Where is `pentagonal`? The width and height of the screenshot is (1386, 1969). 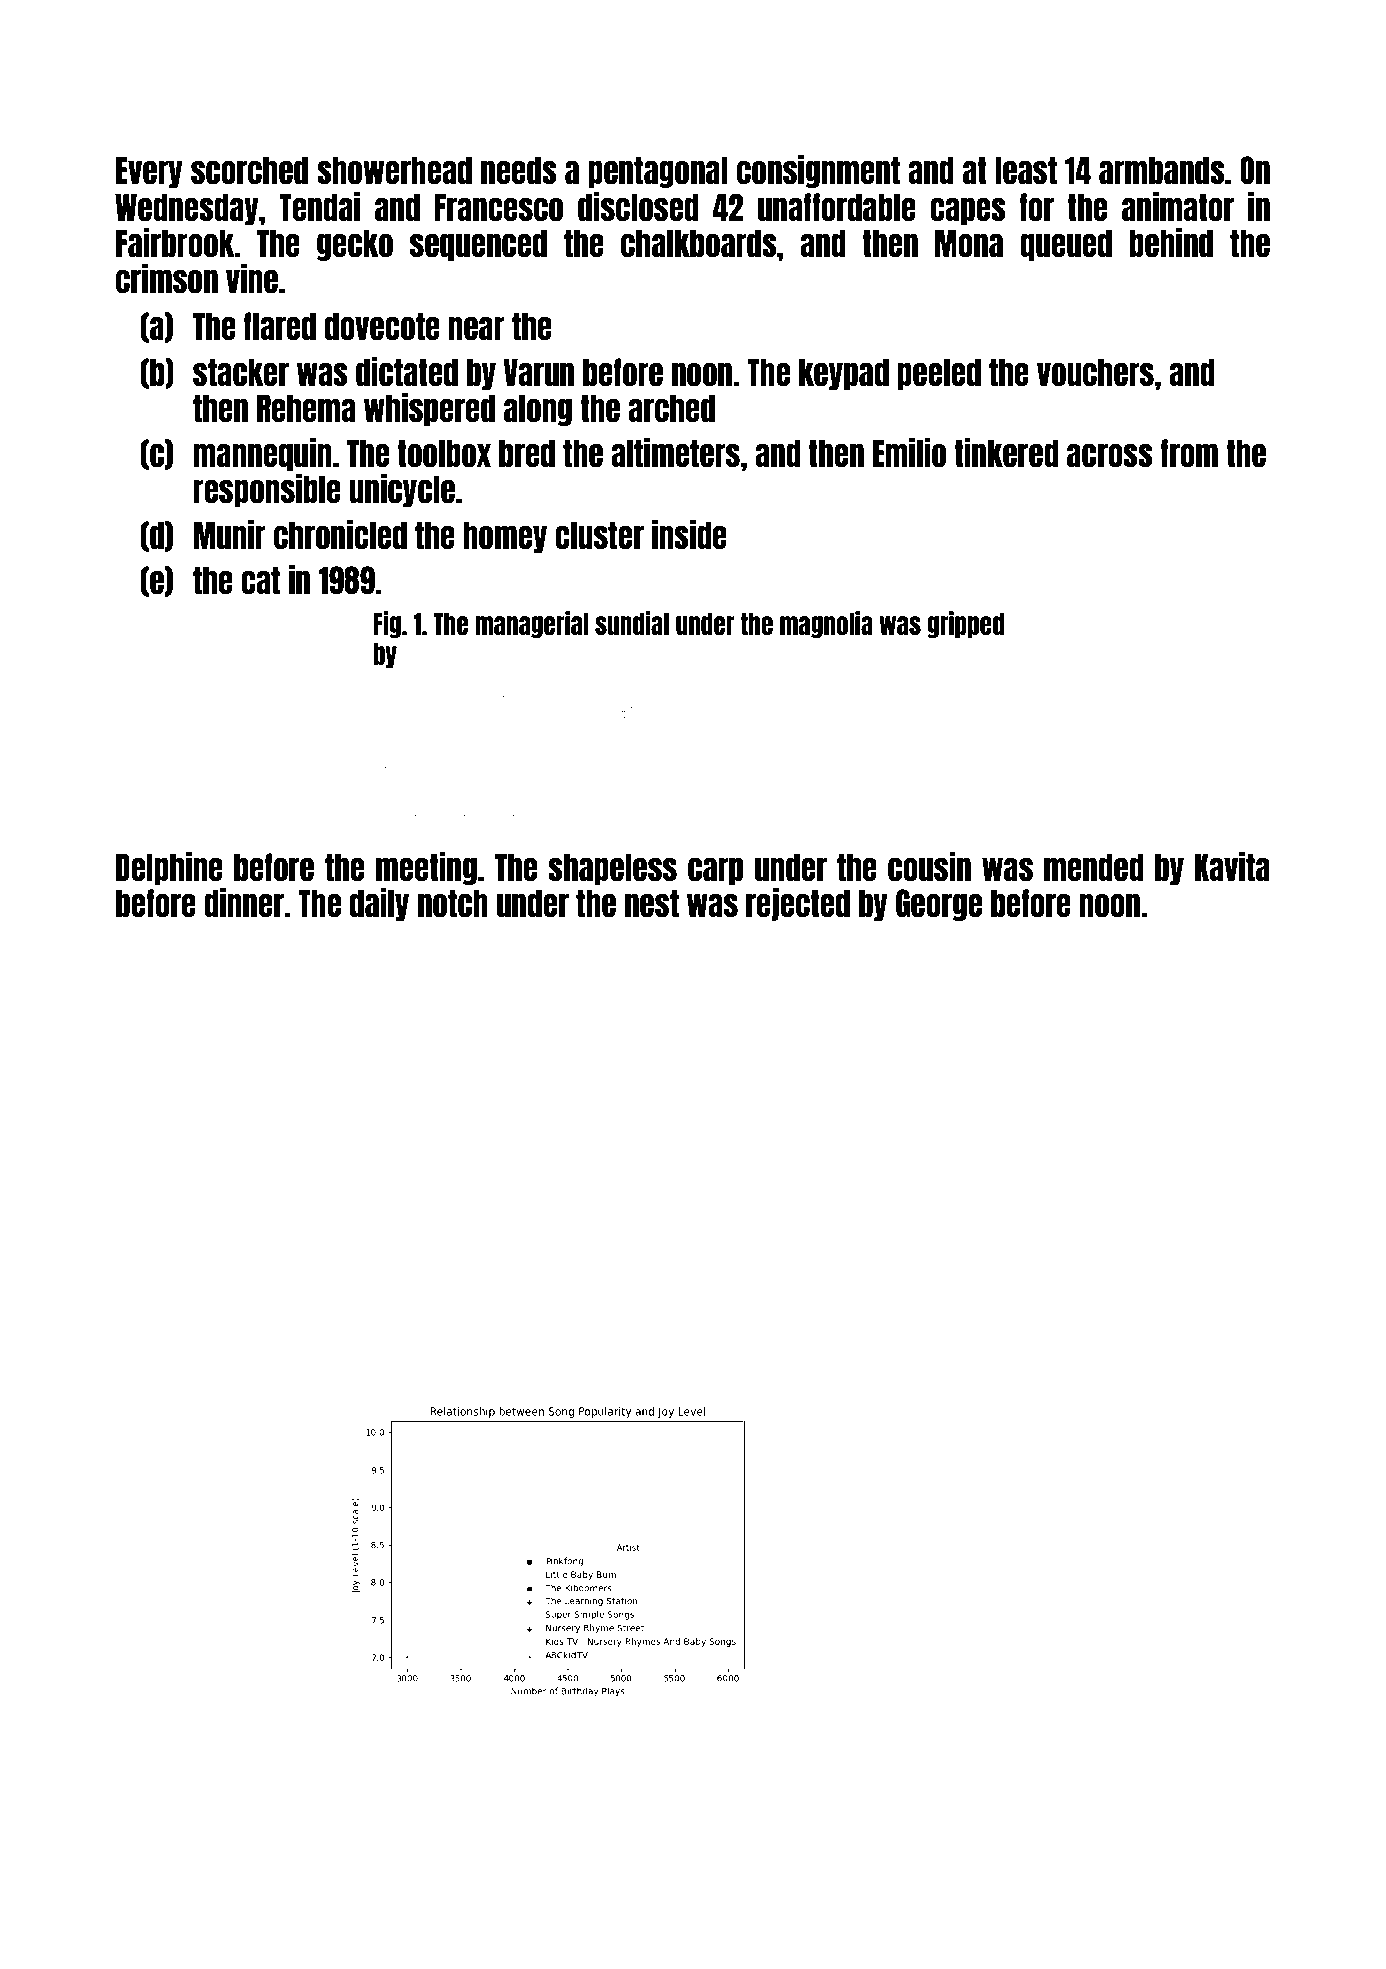
pentagonal is located at coordinates (658, 172).
